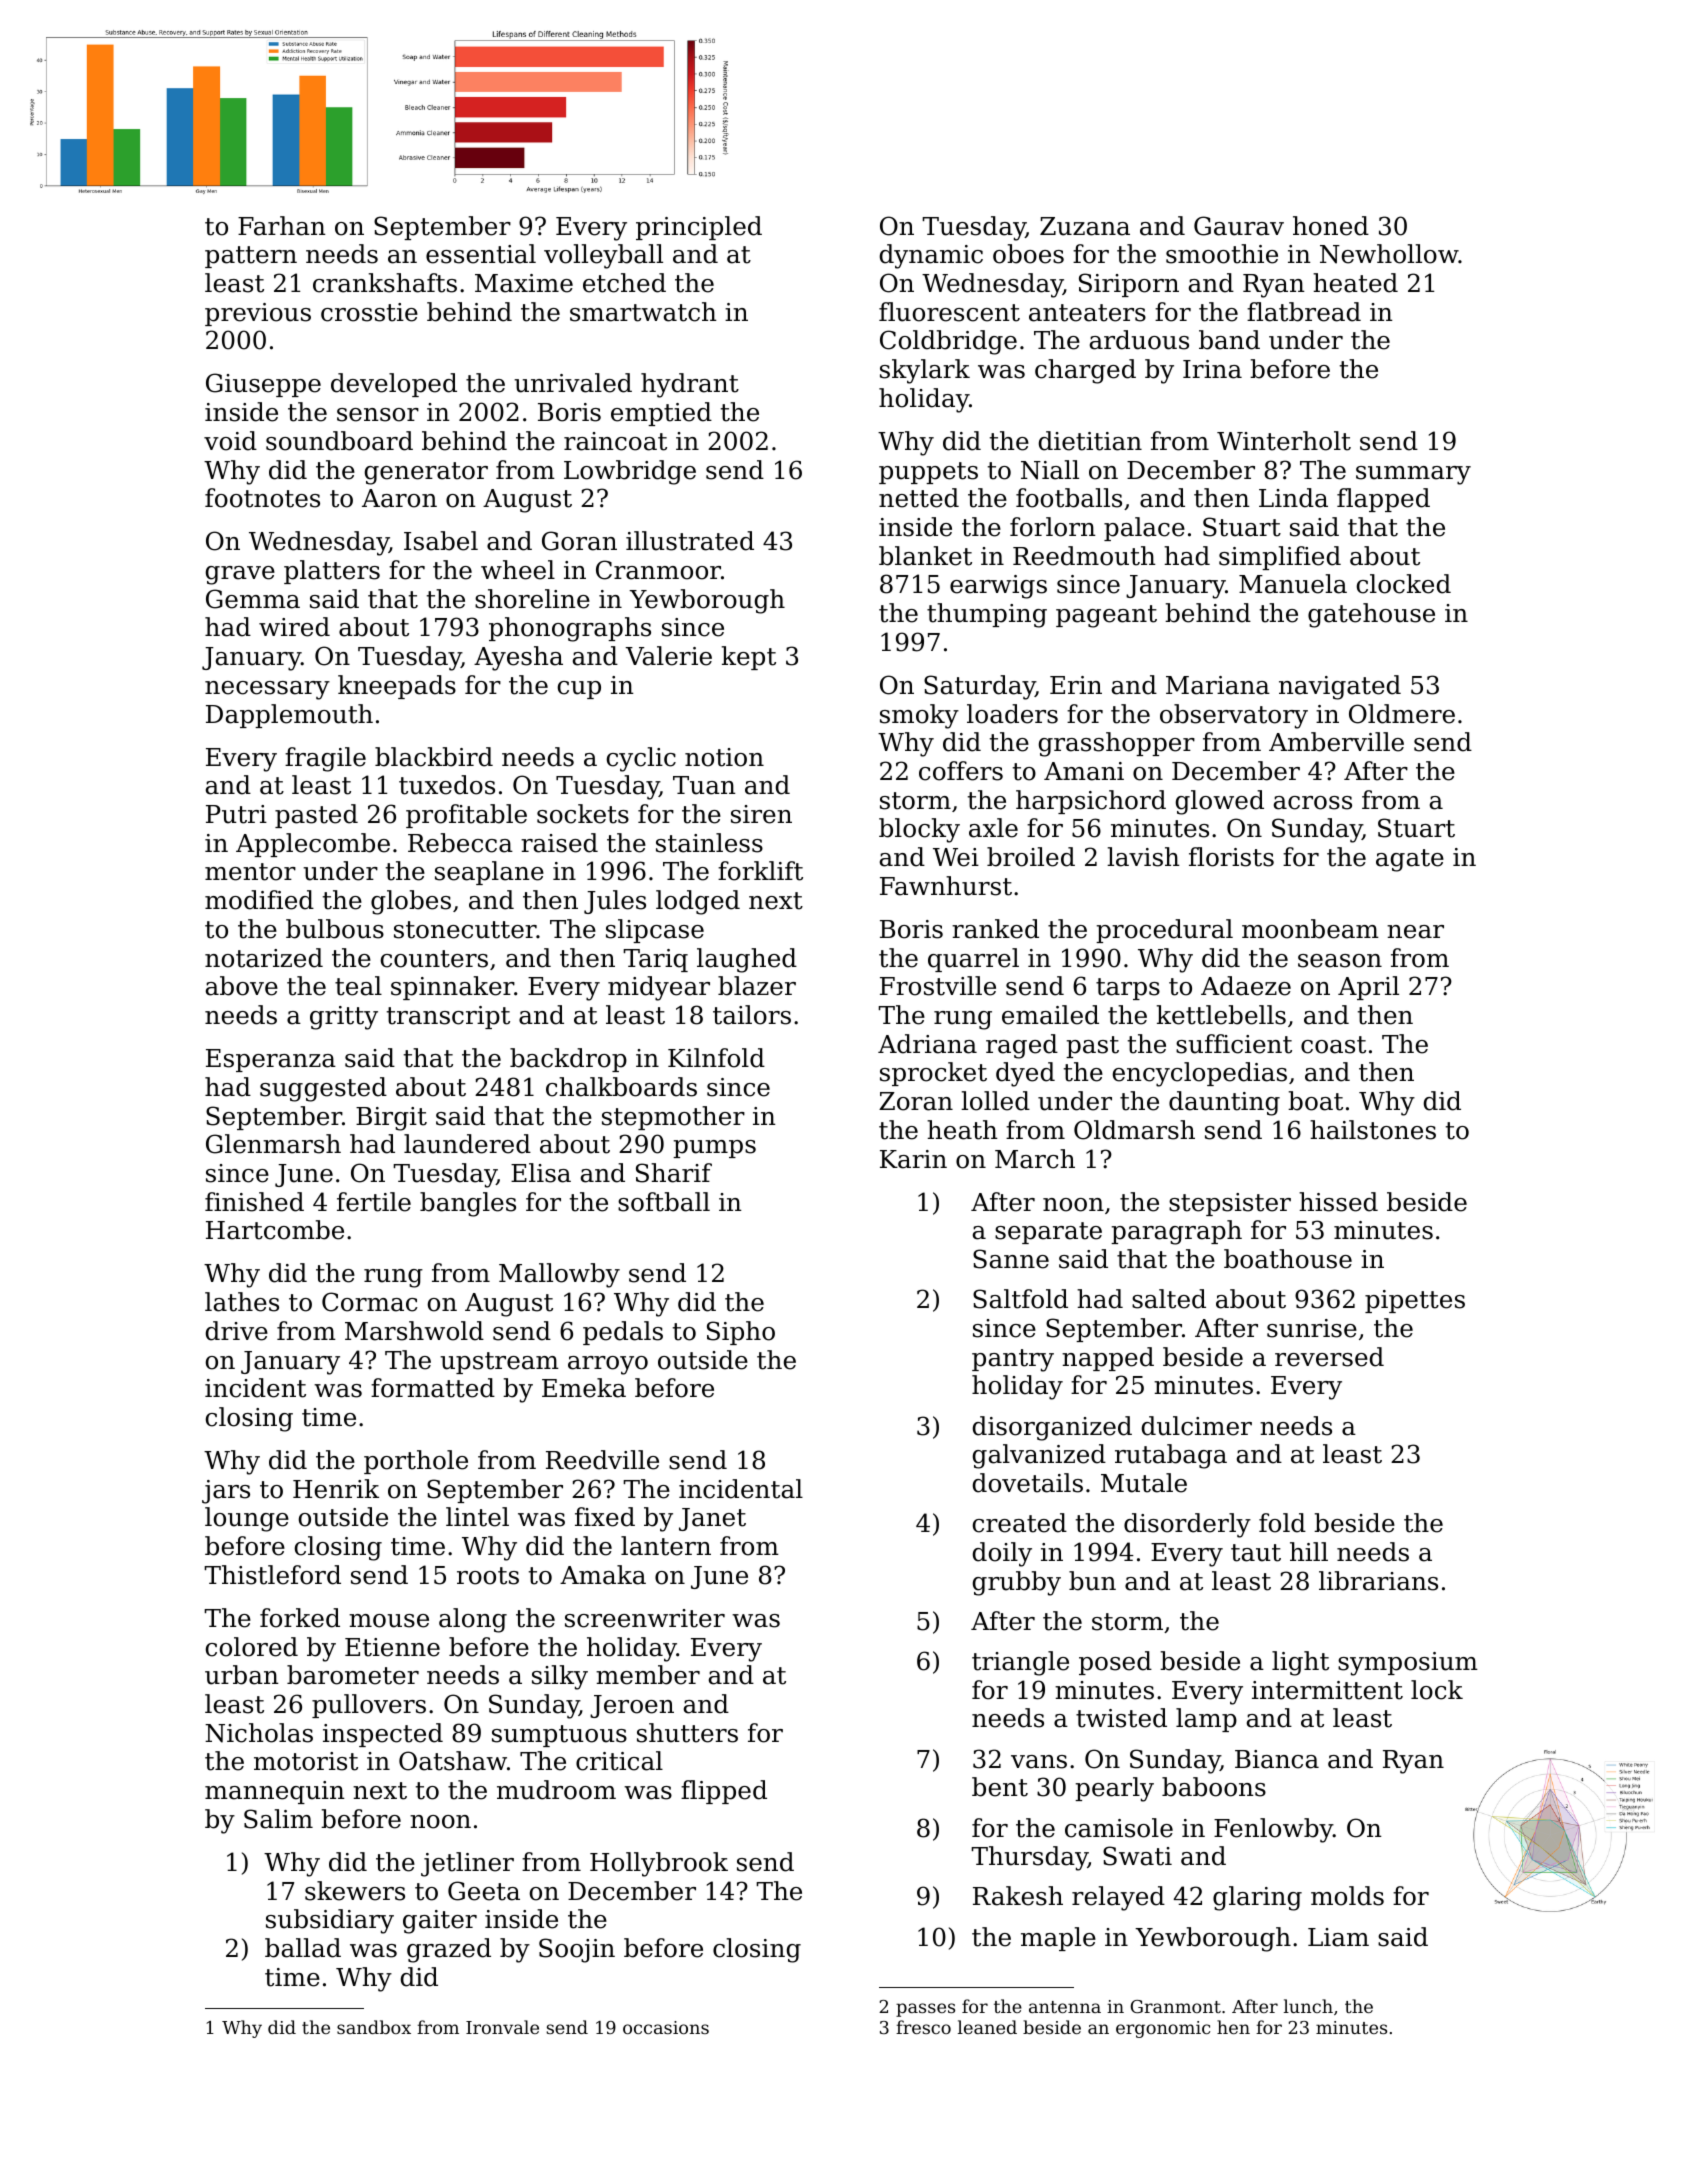 The height and width of the document is (2178, 1683). What do you see at coordinates (645, 1618) in the document?
I see `screenwriter` at bounding box center [645, 1618].
